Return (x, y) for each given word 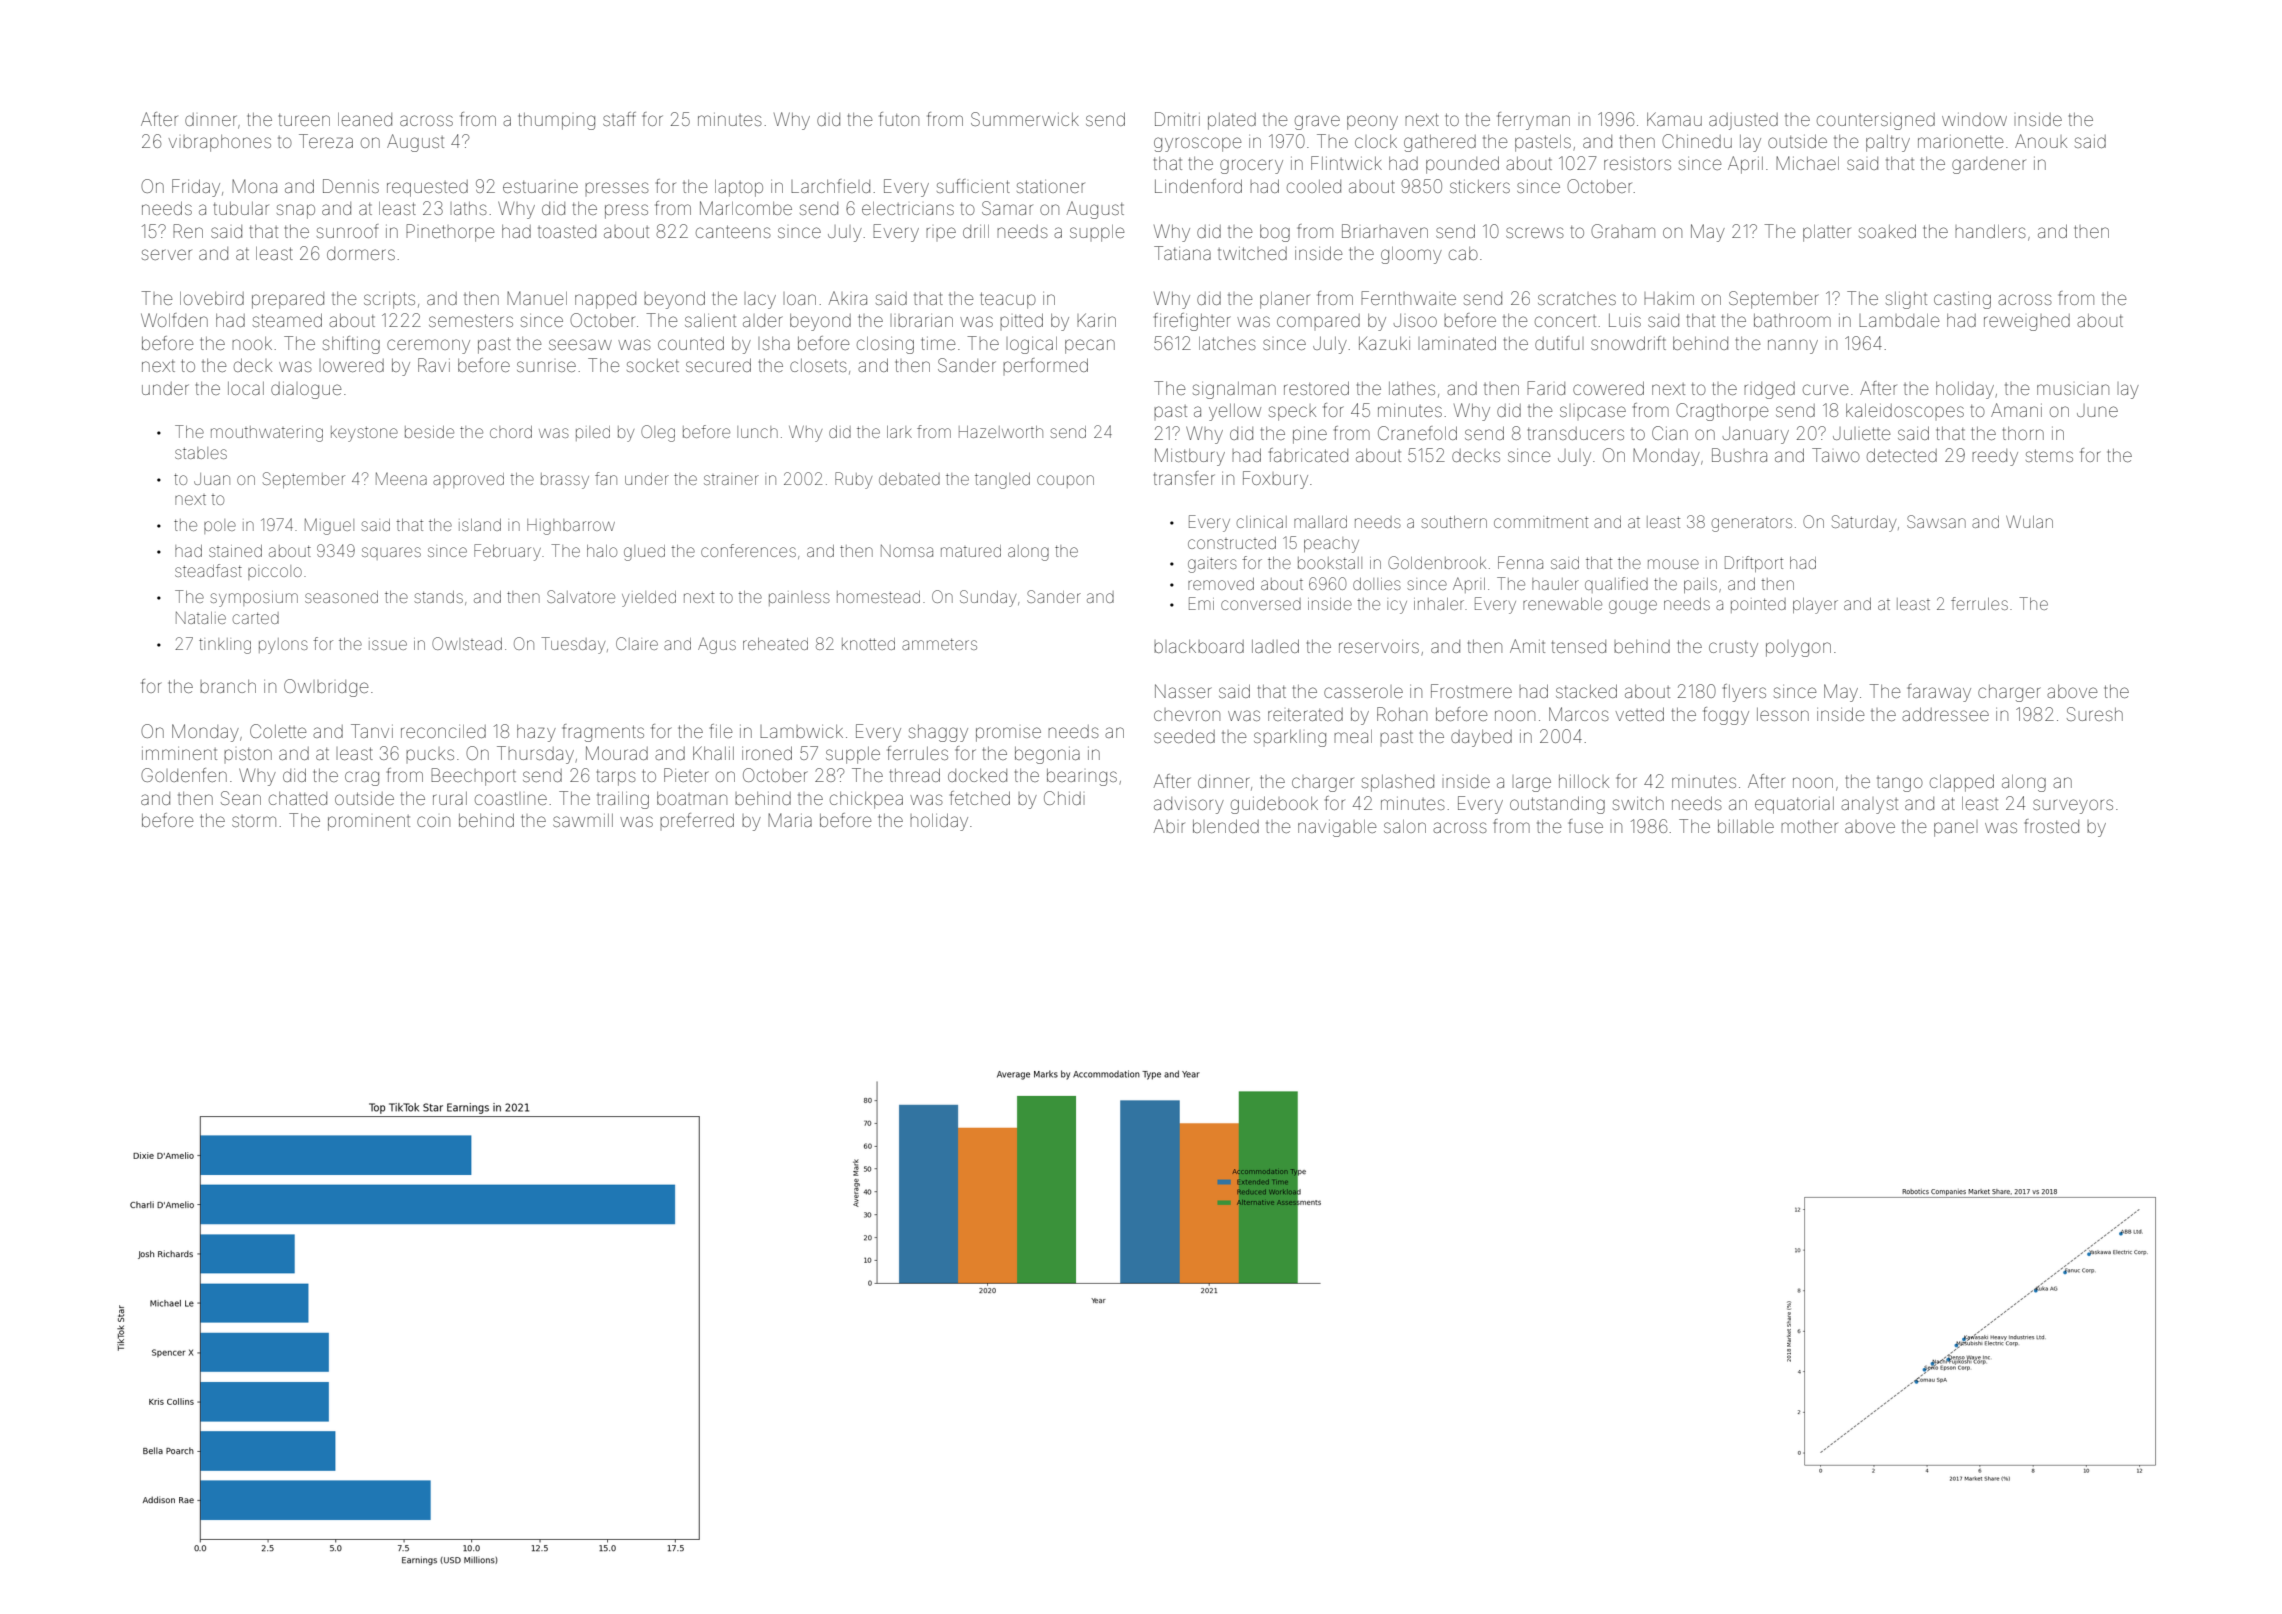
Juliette (1862, 433)
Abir (1169, 826)
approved (468, 480)
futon (899, 119)
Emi (1201, 603)
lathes (1412, 388)
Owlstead (467, 643)
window (1974, 119)
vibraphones (220, 143)
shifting (351, 345)
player (1815, 606)
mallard (1320, 522)
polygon (1798, 649)
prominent (369, 823)
